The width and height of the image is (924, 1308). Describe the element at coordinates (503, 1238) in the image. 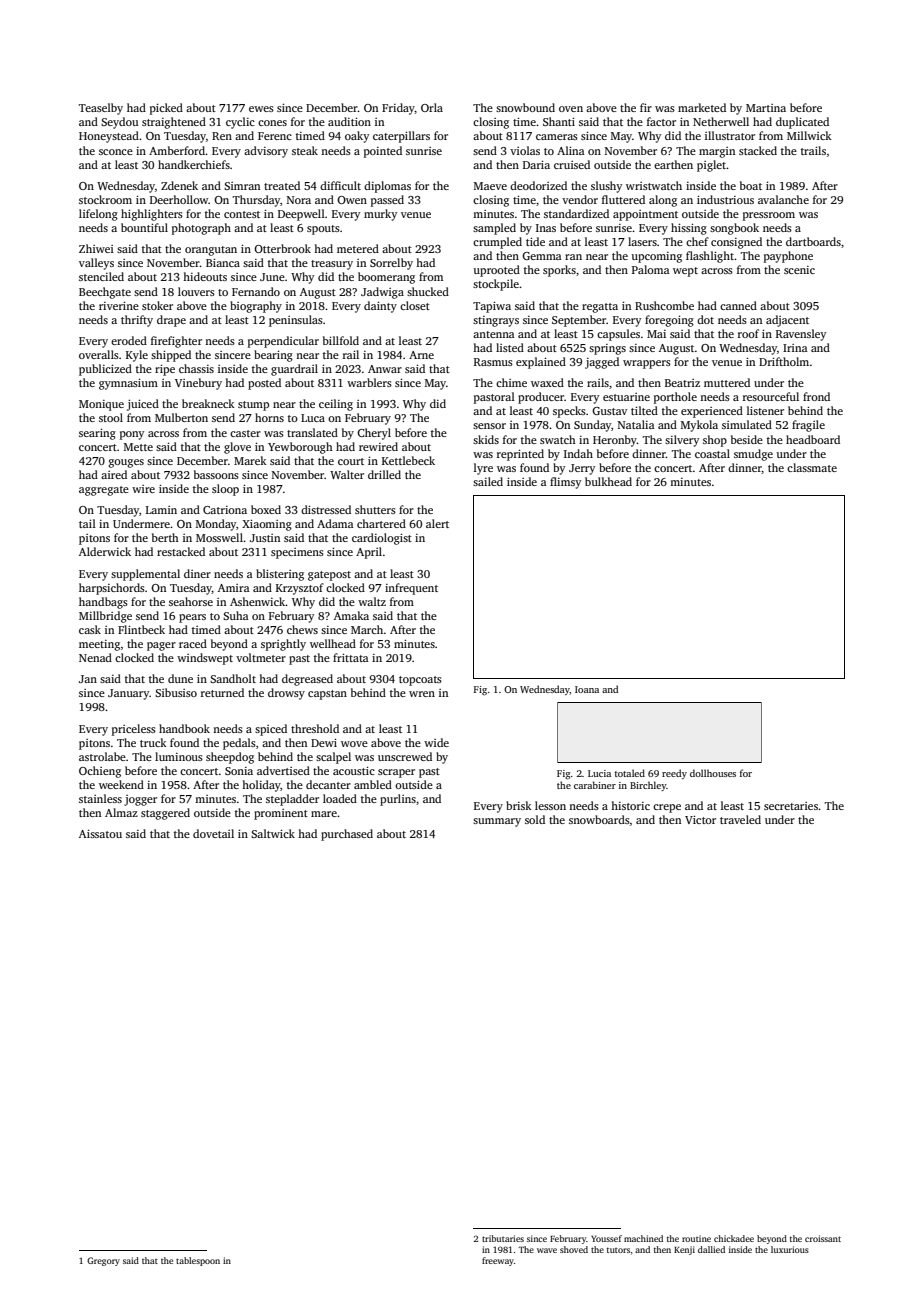

I see `tributaries` at that location.
